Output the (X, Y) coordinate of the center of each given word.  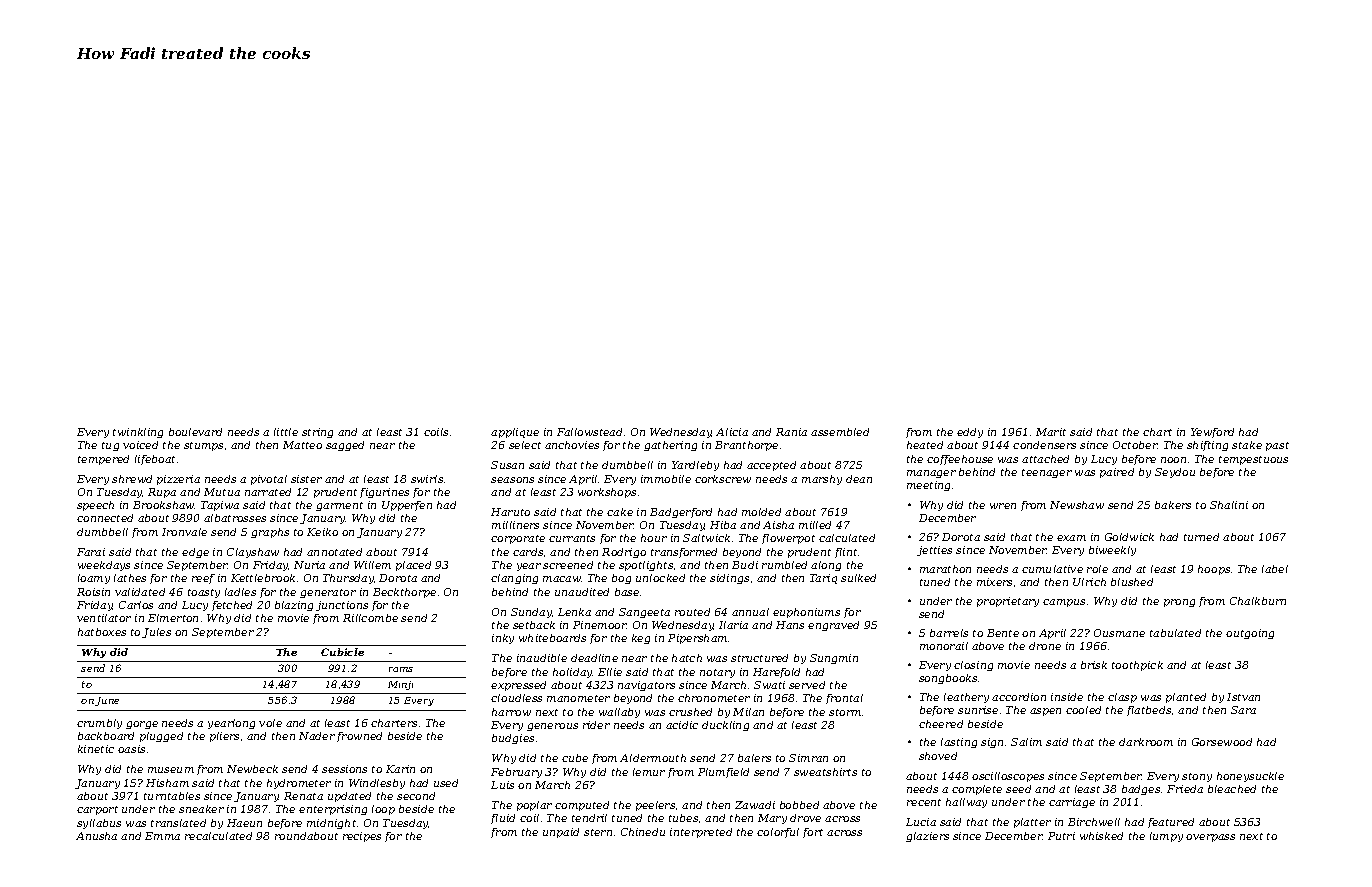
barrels (949, 633)
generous (552, 727)
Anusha (96, 836)
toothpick (1137, 666)
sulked (858, 578)
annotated (334, 552)
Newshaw (1077, 505)
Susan (507, 465)
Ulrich (1089, 582)
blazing (294, 606)
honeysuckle (1250, 777)
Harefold (776, 673)
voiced (140, 445)
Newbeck (252, 769)
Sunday (531, 613)
